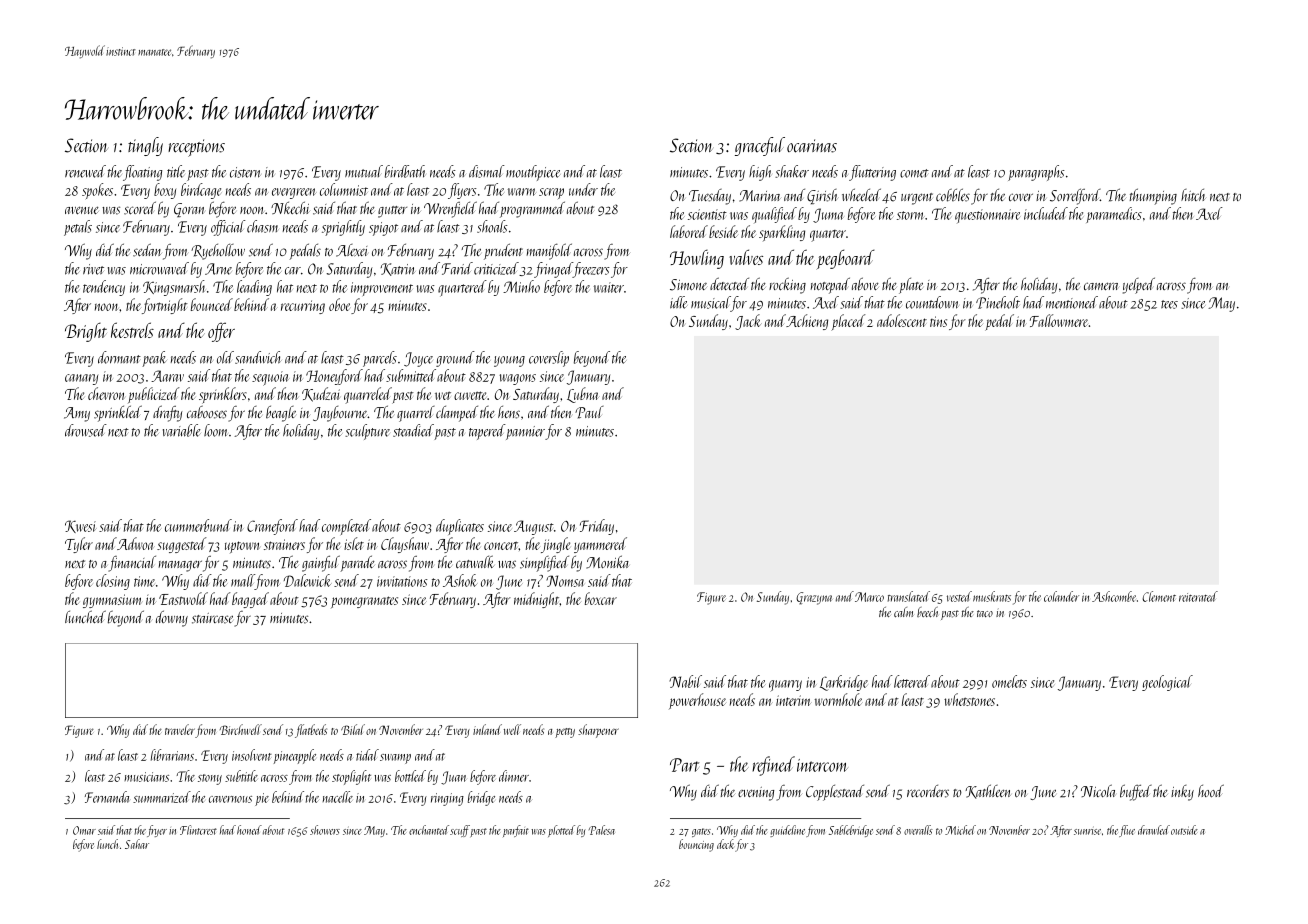 The width and height of the screenshot is (1308, 924). What do you see at coordinates (988, 216) in the screenshot?
I see `questionnaire` at bounding box center [988, 216].
